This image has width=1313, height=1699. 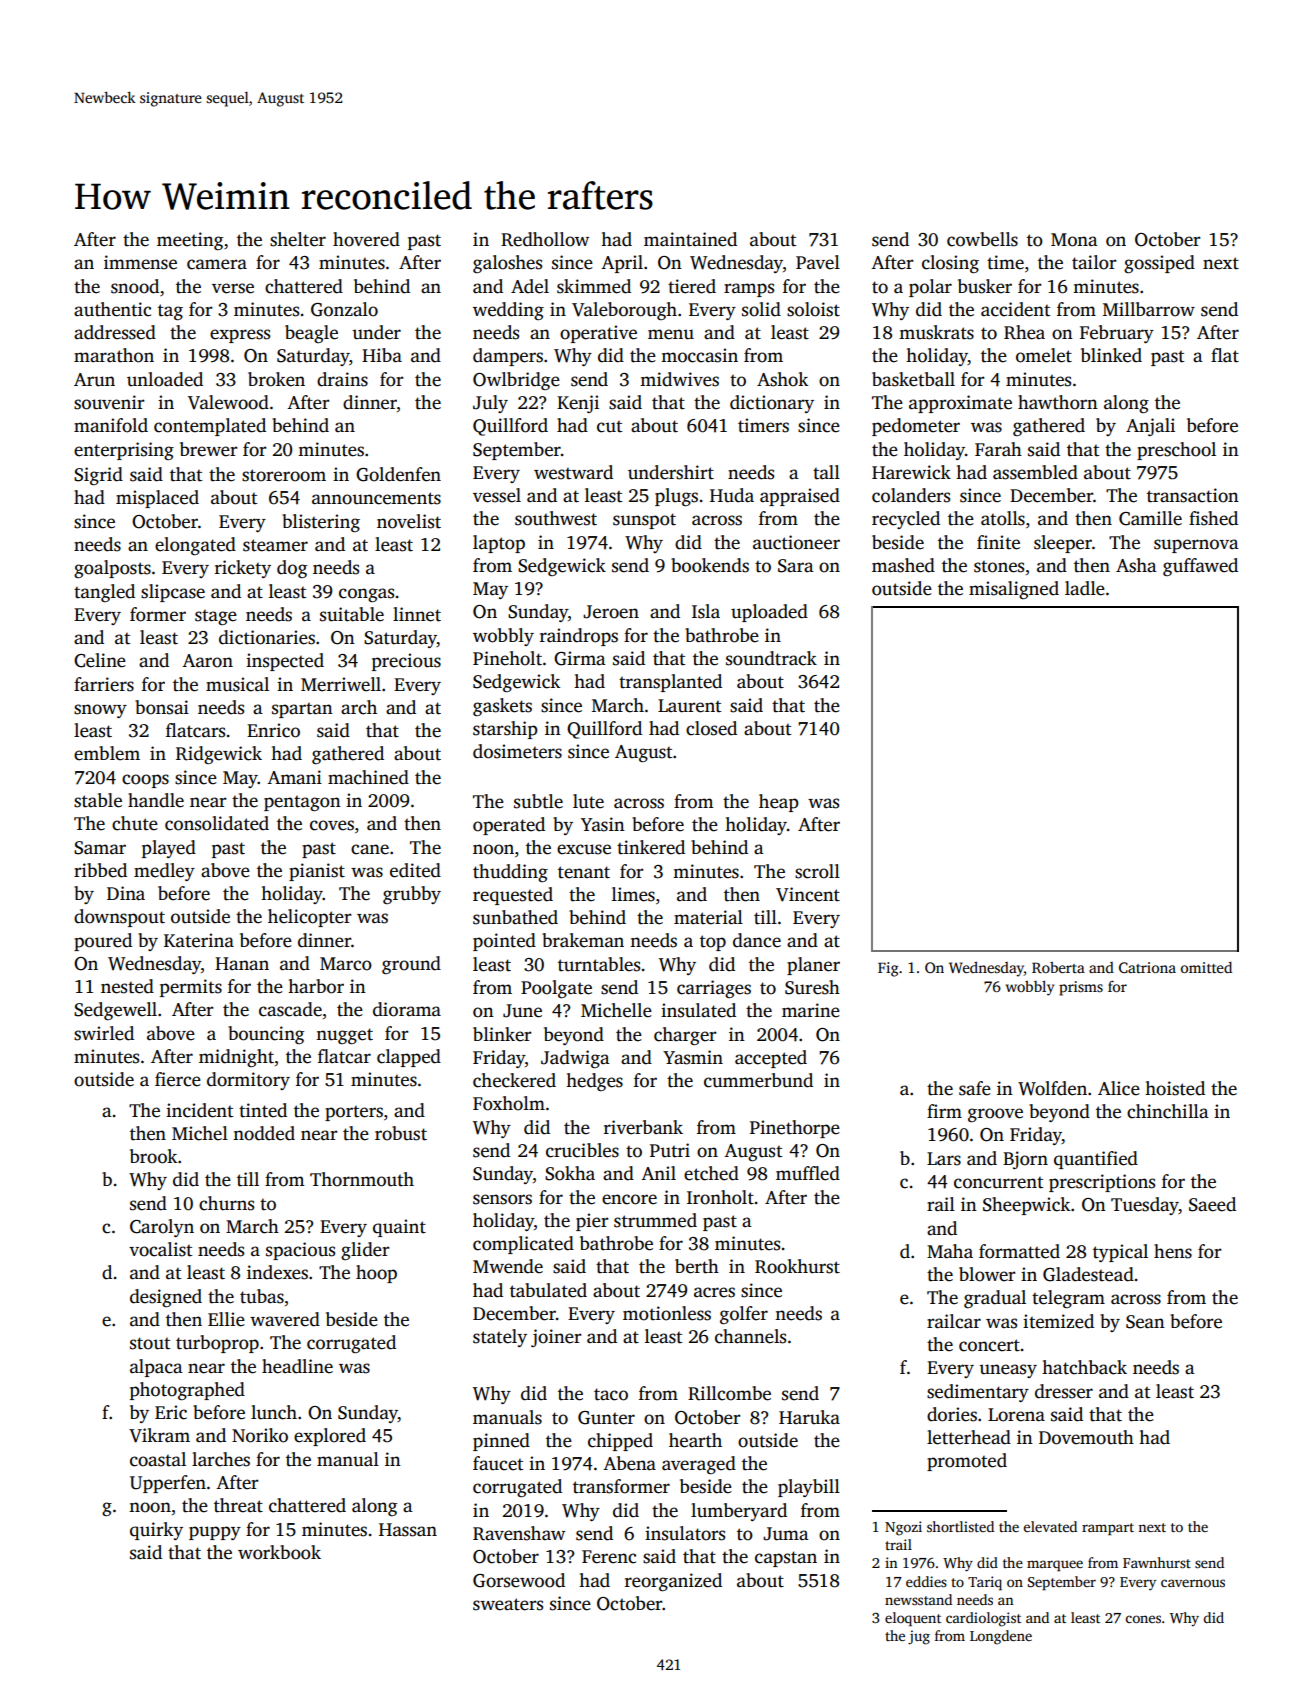 I want to click on assembled, so click(x=1035, y=472).
